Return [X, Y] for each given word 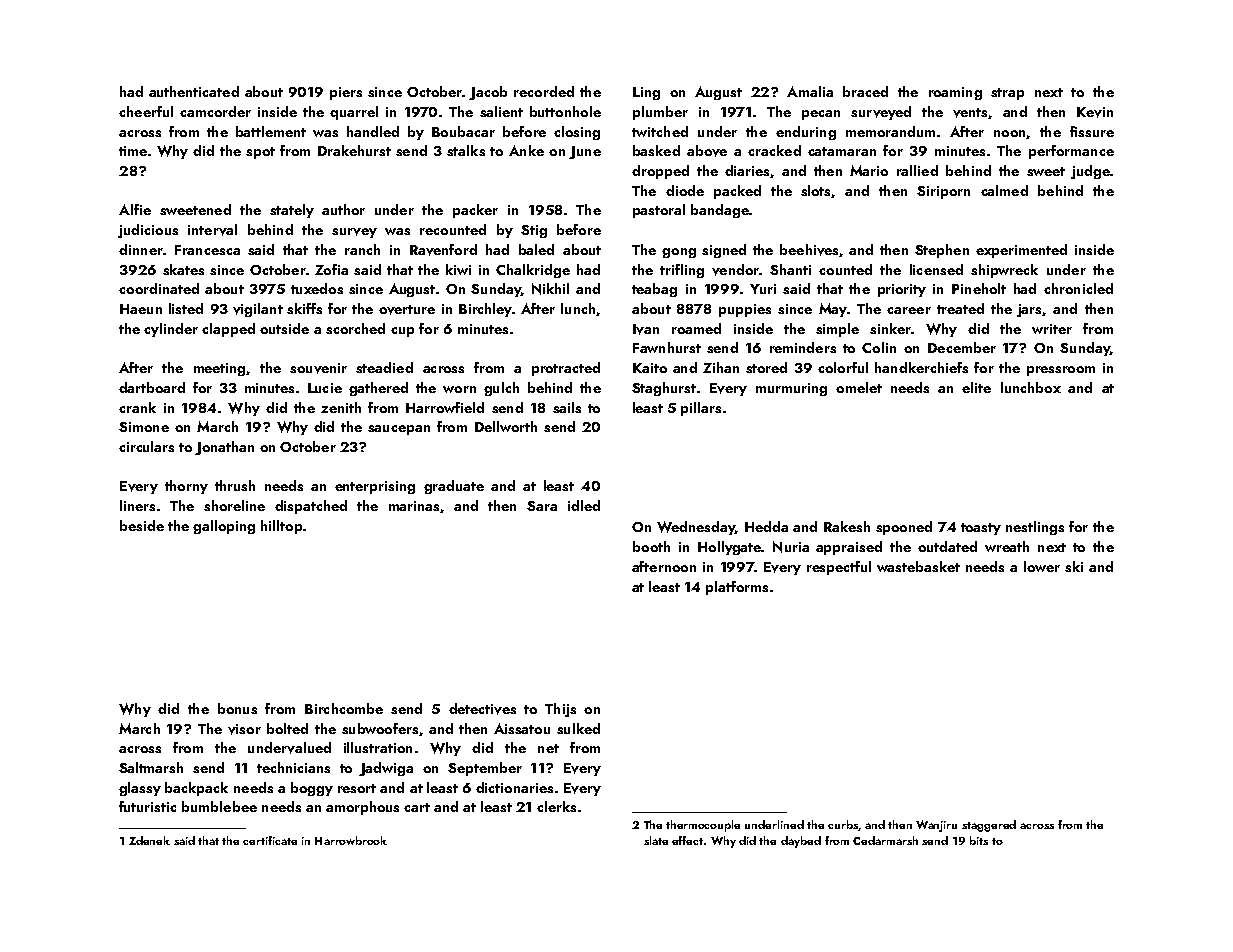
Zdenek [149, 840]
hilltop [281, 527]
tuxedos [317, 288]
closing [577, 133]
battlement [271, 131]
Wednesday [696, 528]
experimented [1021, 251]
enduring [806, 133]
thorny [186, 487]
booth [651, 546]
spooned [904, 528]
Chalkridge [533, 271]
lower [1042, 566]
